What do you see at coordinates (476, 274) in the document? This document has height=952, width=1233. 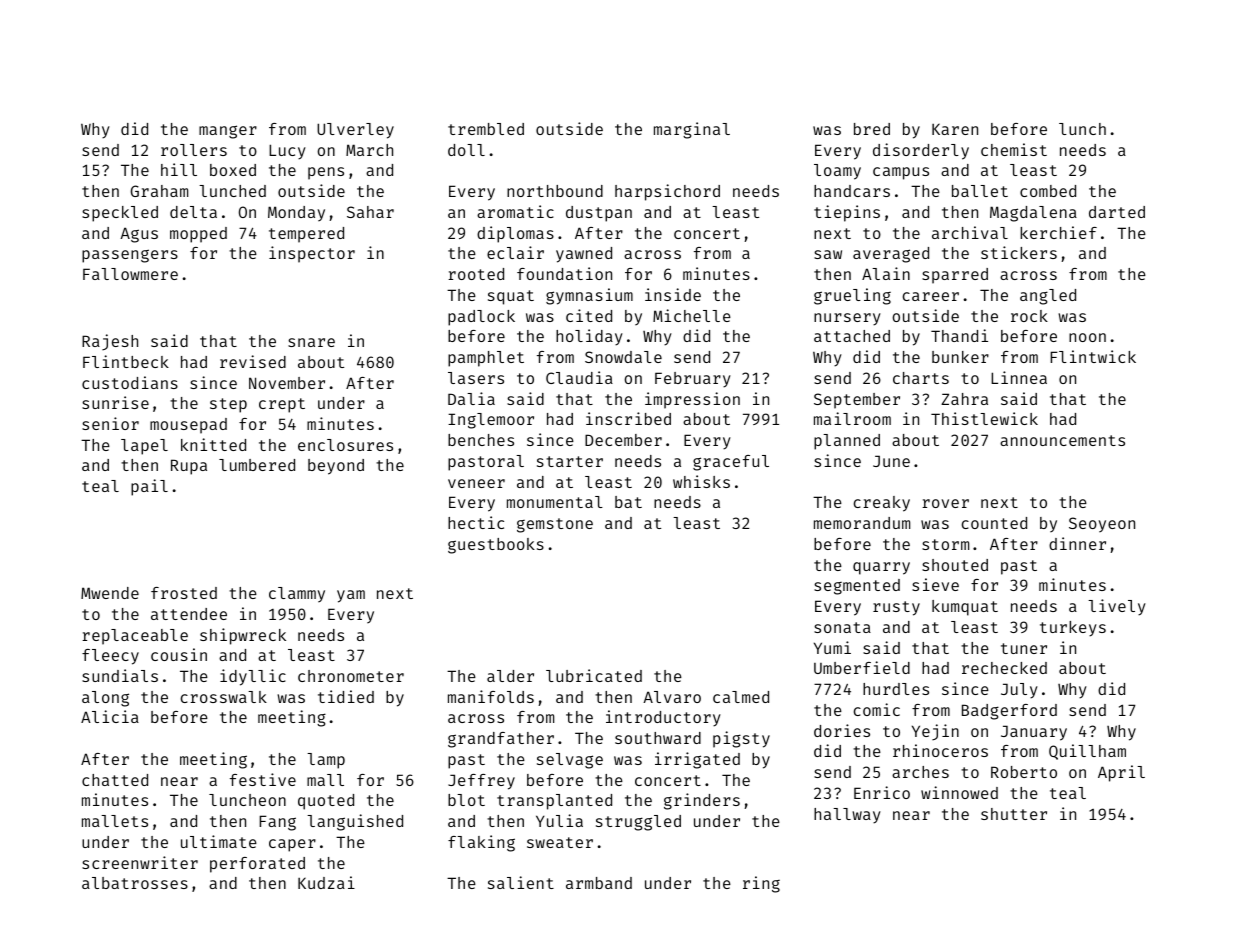 I see `rooted` at bounding box center [476, 274].
